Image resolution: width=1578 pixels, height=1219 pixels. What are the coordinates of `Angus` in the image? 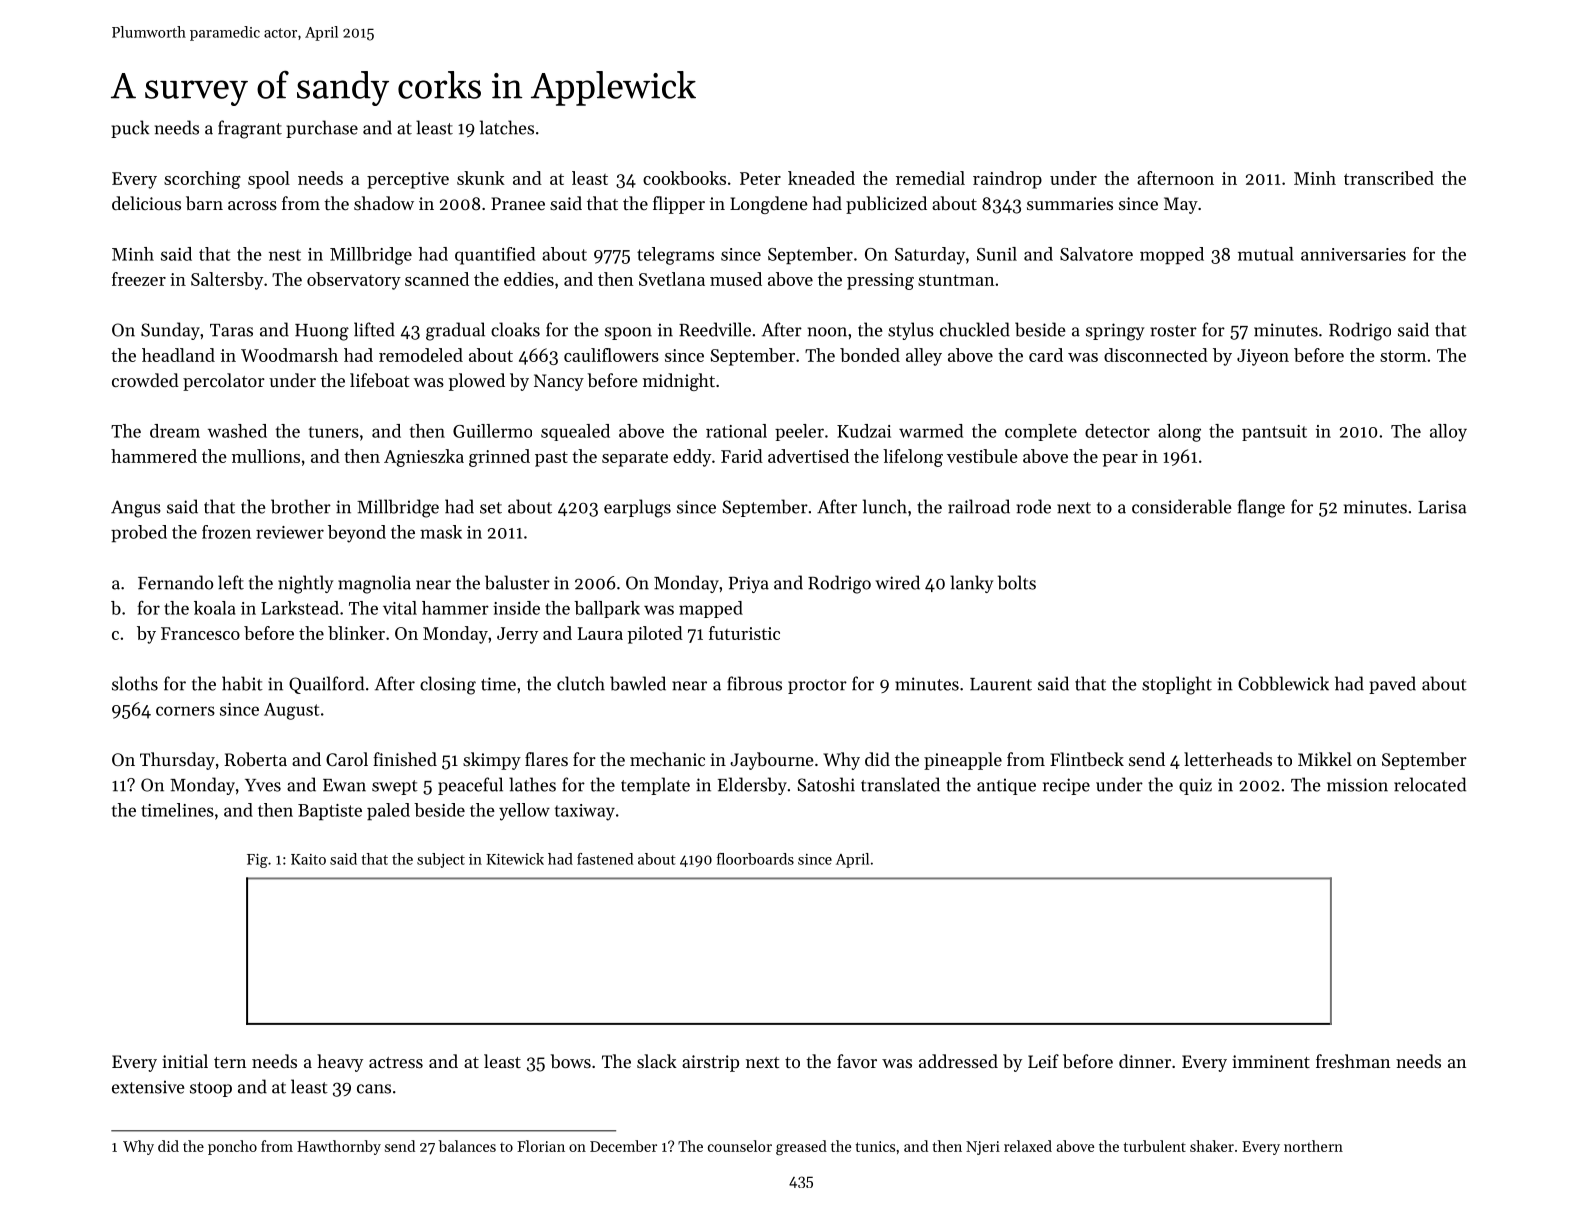 It's located at (136, 509).
